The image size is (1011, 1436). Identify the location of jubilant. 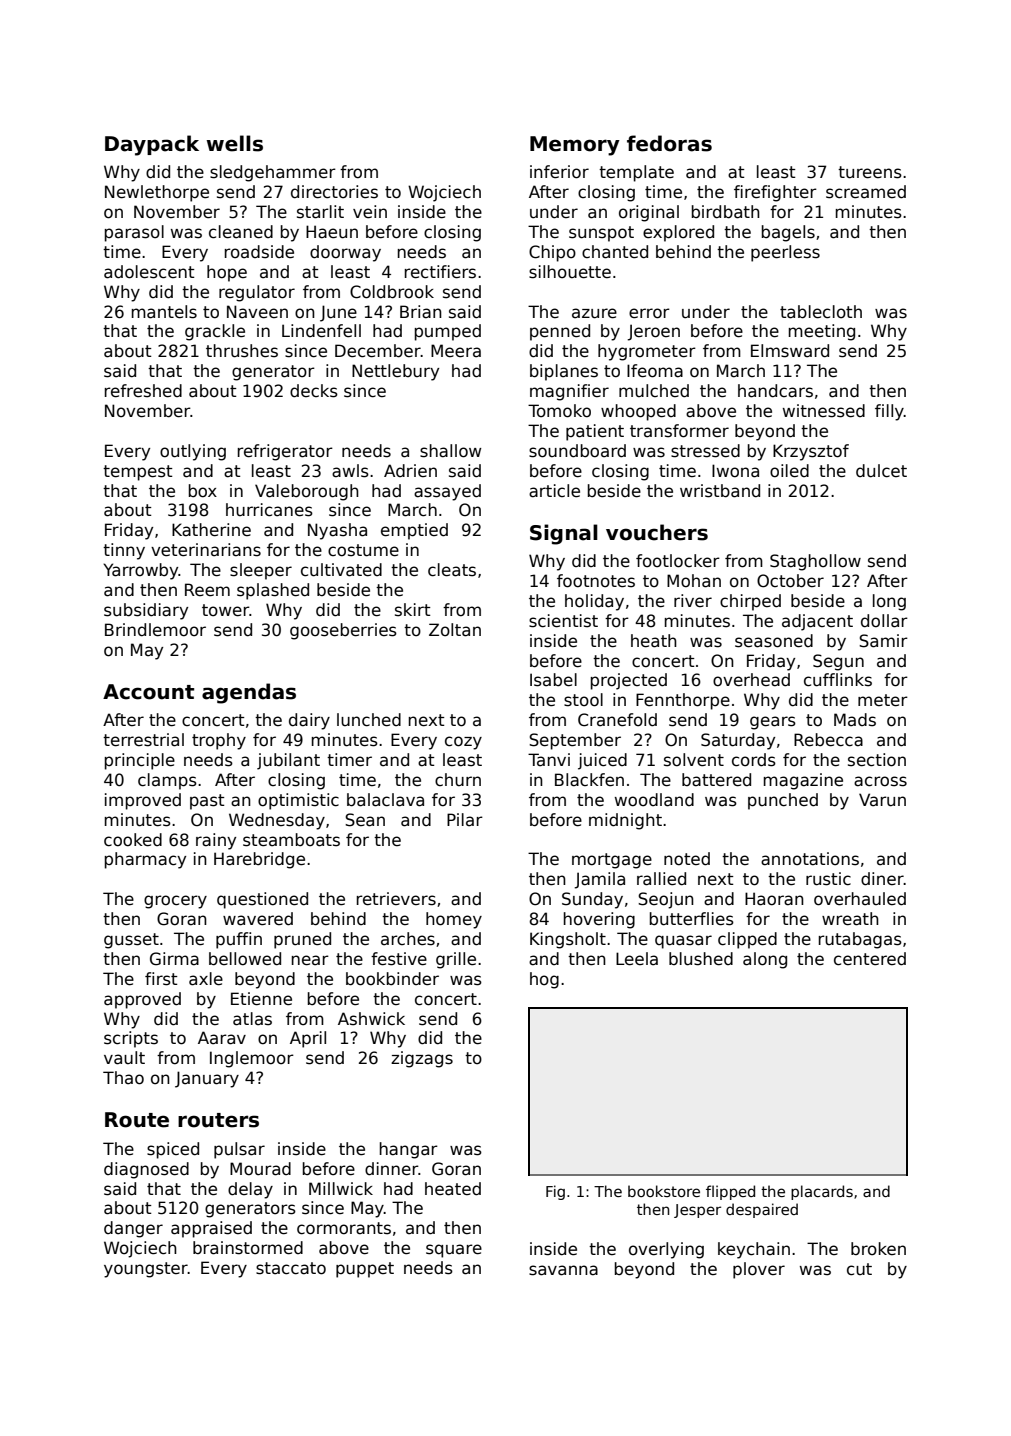
(288, 761).
